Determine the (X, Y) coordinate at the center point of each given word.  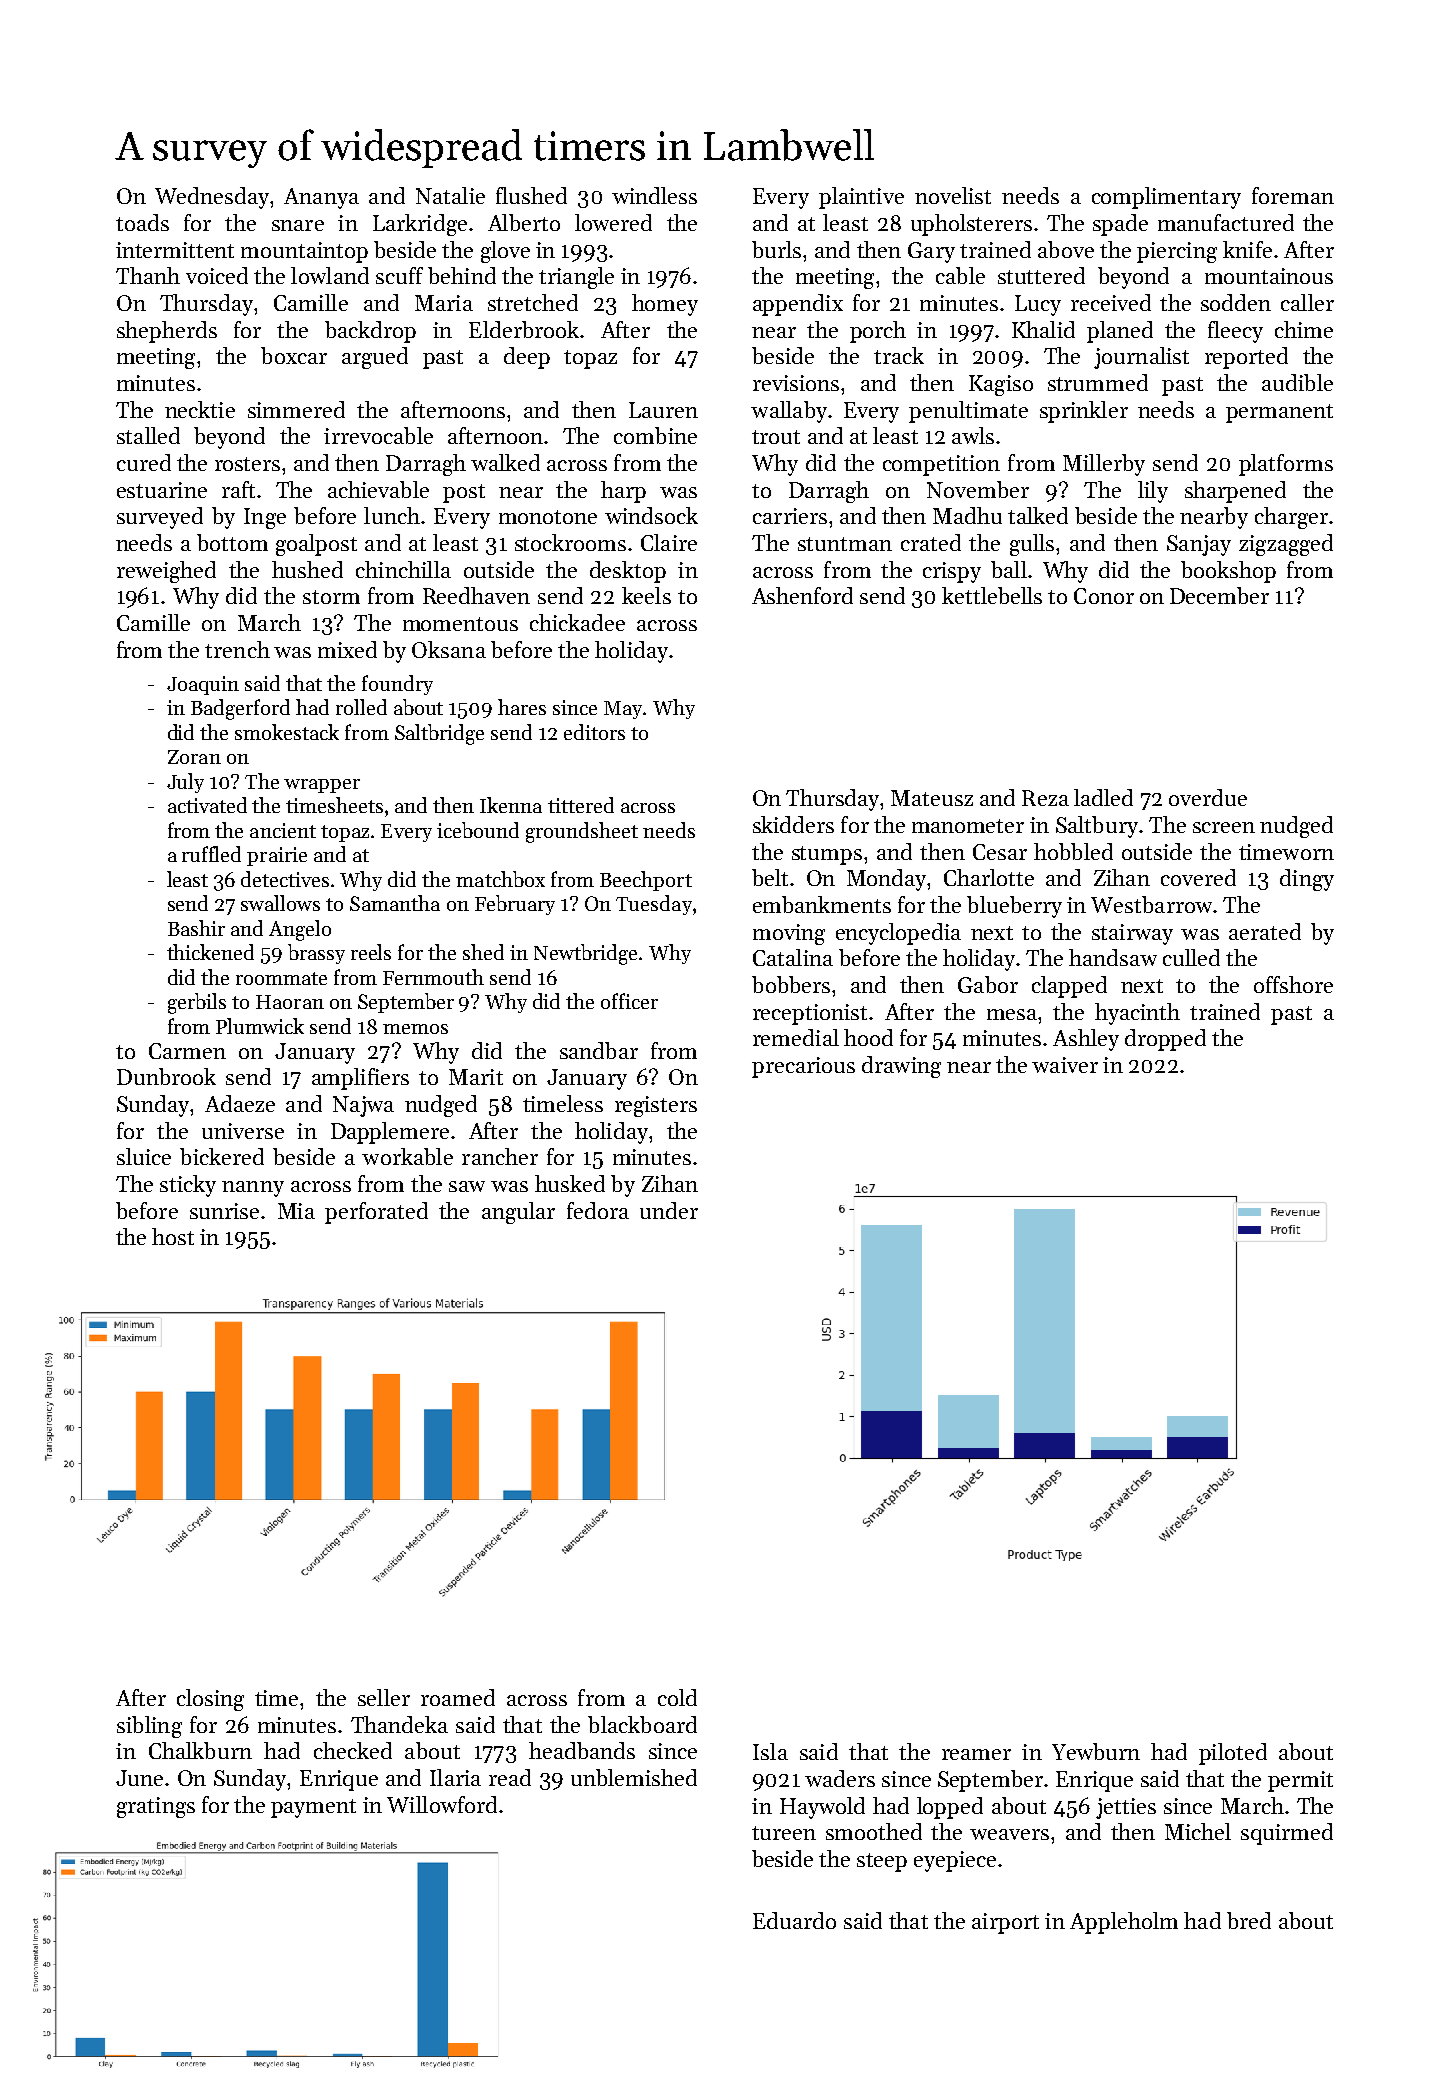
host (173, 1236)
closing (210, 1700)
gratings (156, 1807)
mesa (1012, 1014)
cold (677, 1697)
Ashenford (802, 595)
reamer (976, 1754)
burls (776, 249)
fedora (598, 1210)
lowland (330, 275)
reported (1246, 358)
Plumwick (260, 1026)
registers (656, 1106)
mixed (347, 649)
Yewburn (1096, 1751)
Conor (1104, 596)
